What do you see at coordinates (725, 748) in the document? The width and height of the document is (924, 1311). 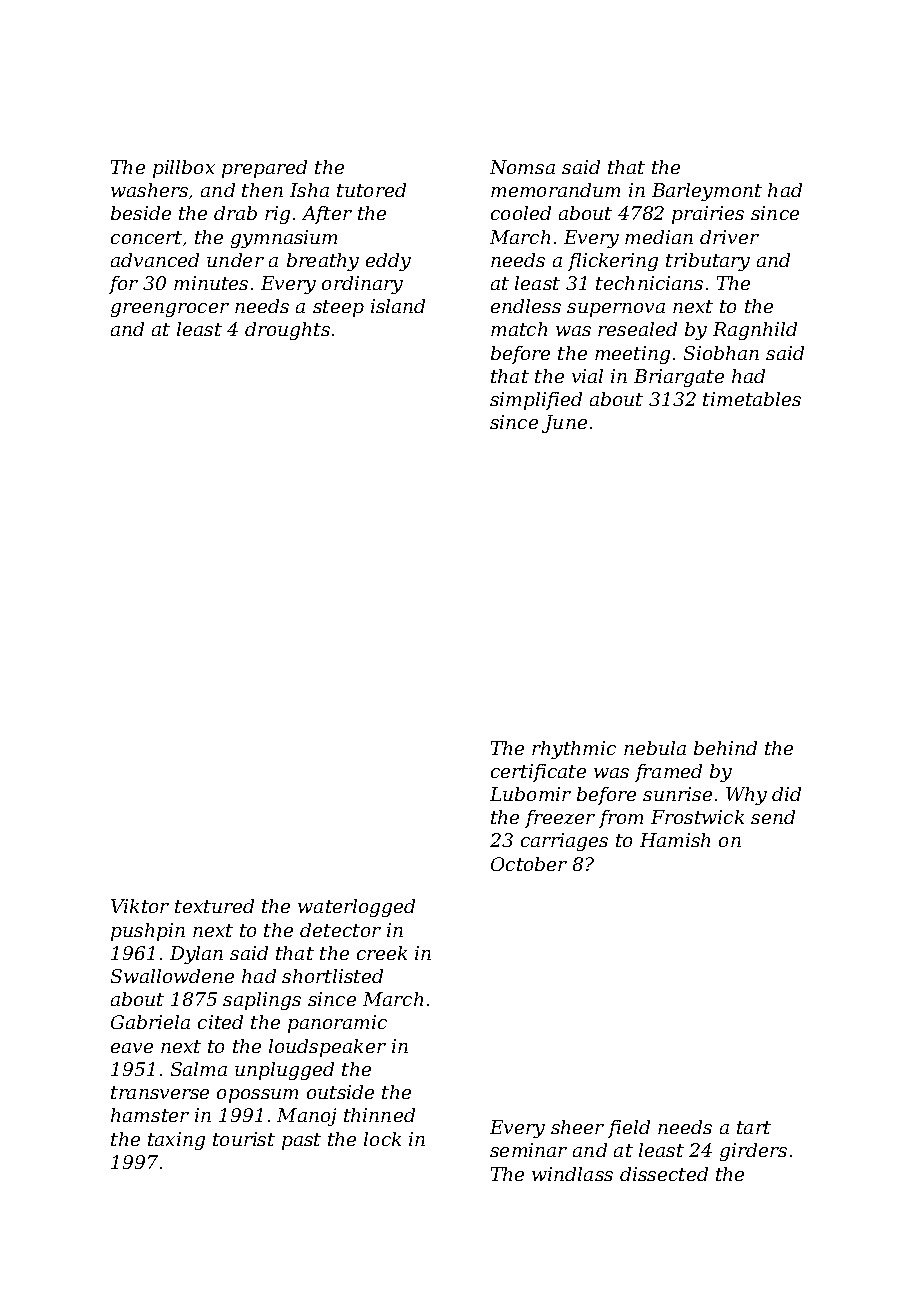 I see `behind` at bounding box center [725, 748].
